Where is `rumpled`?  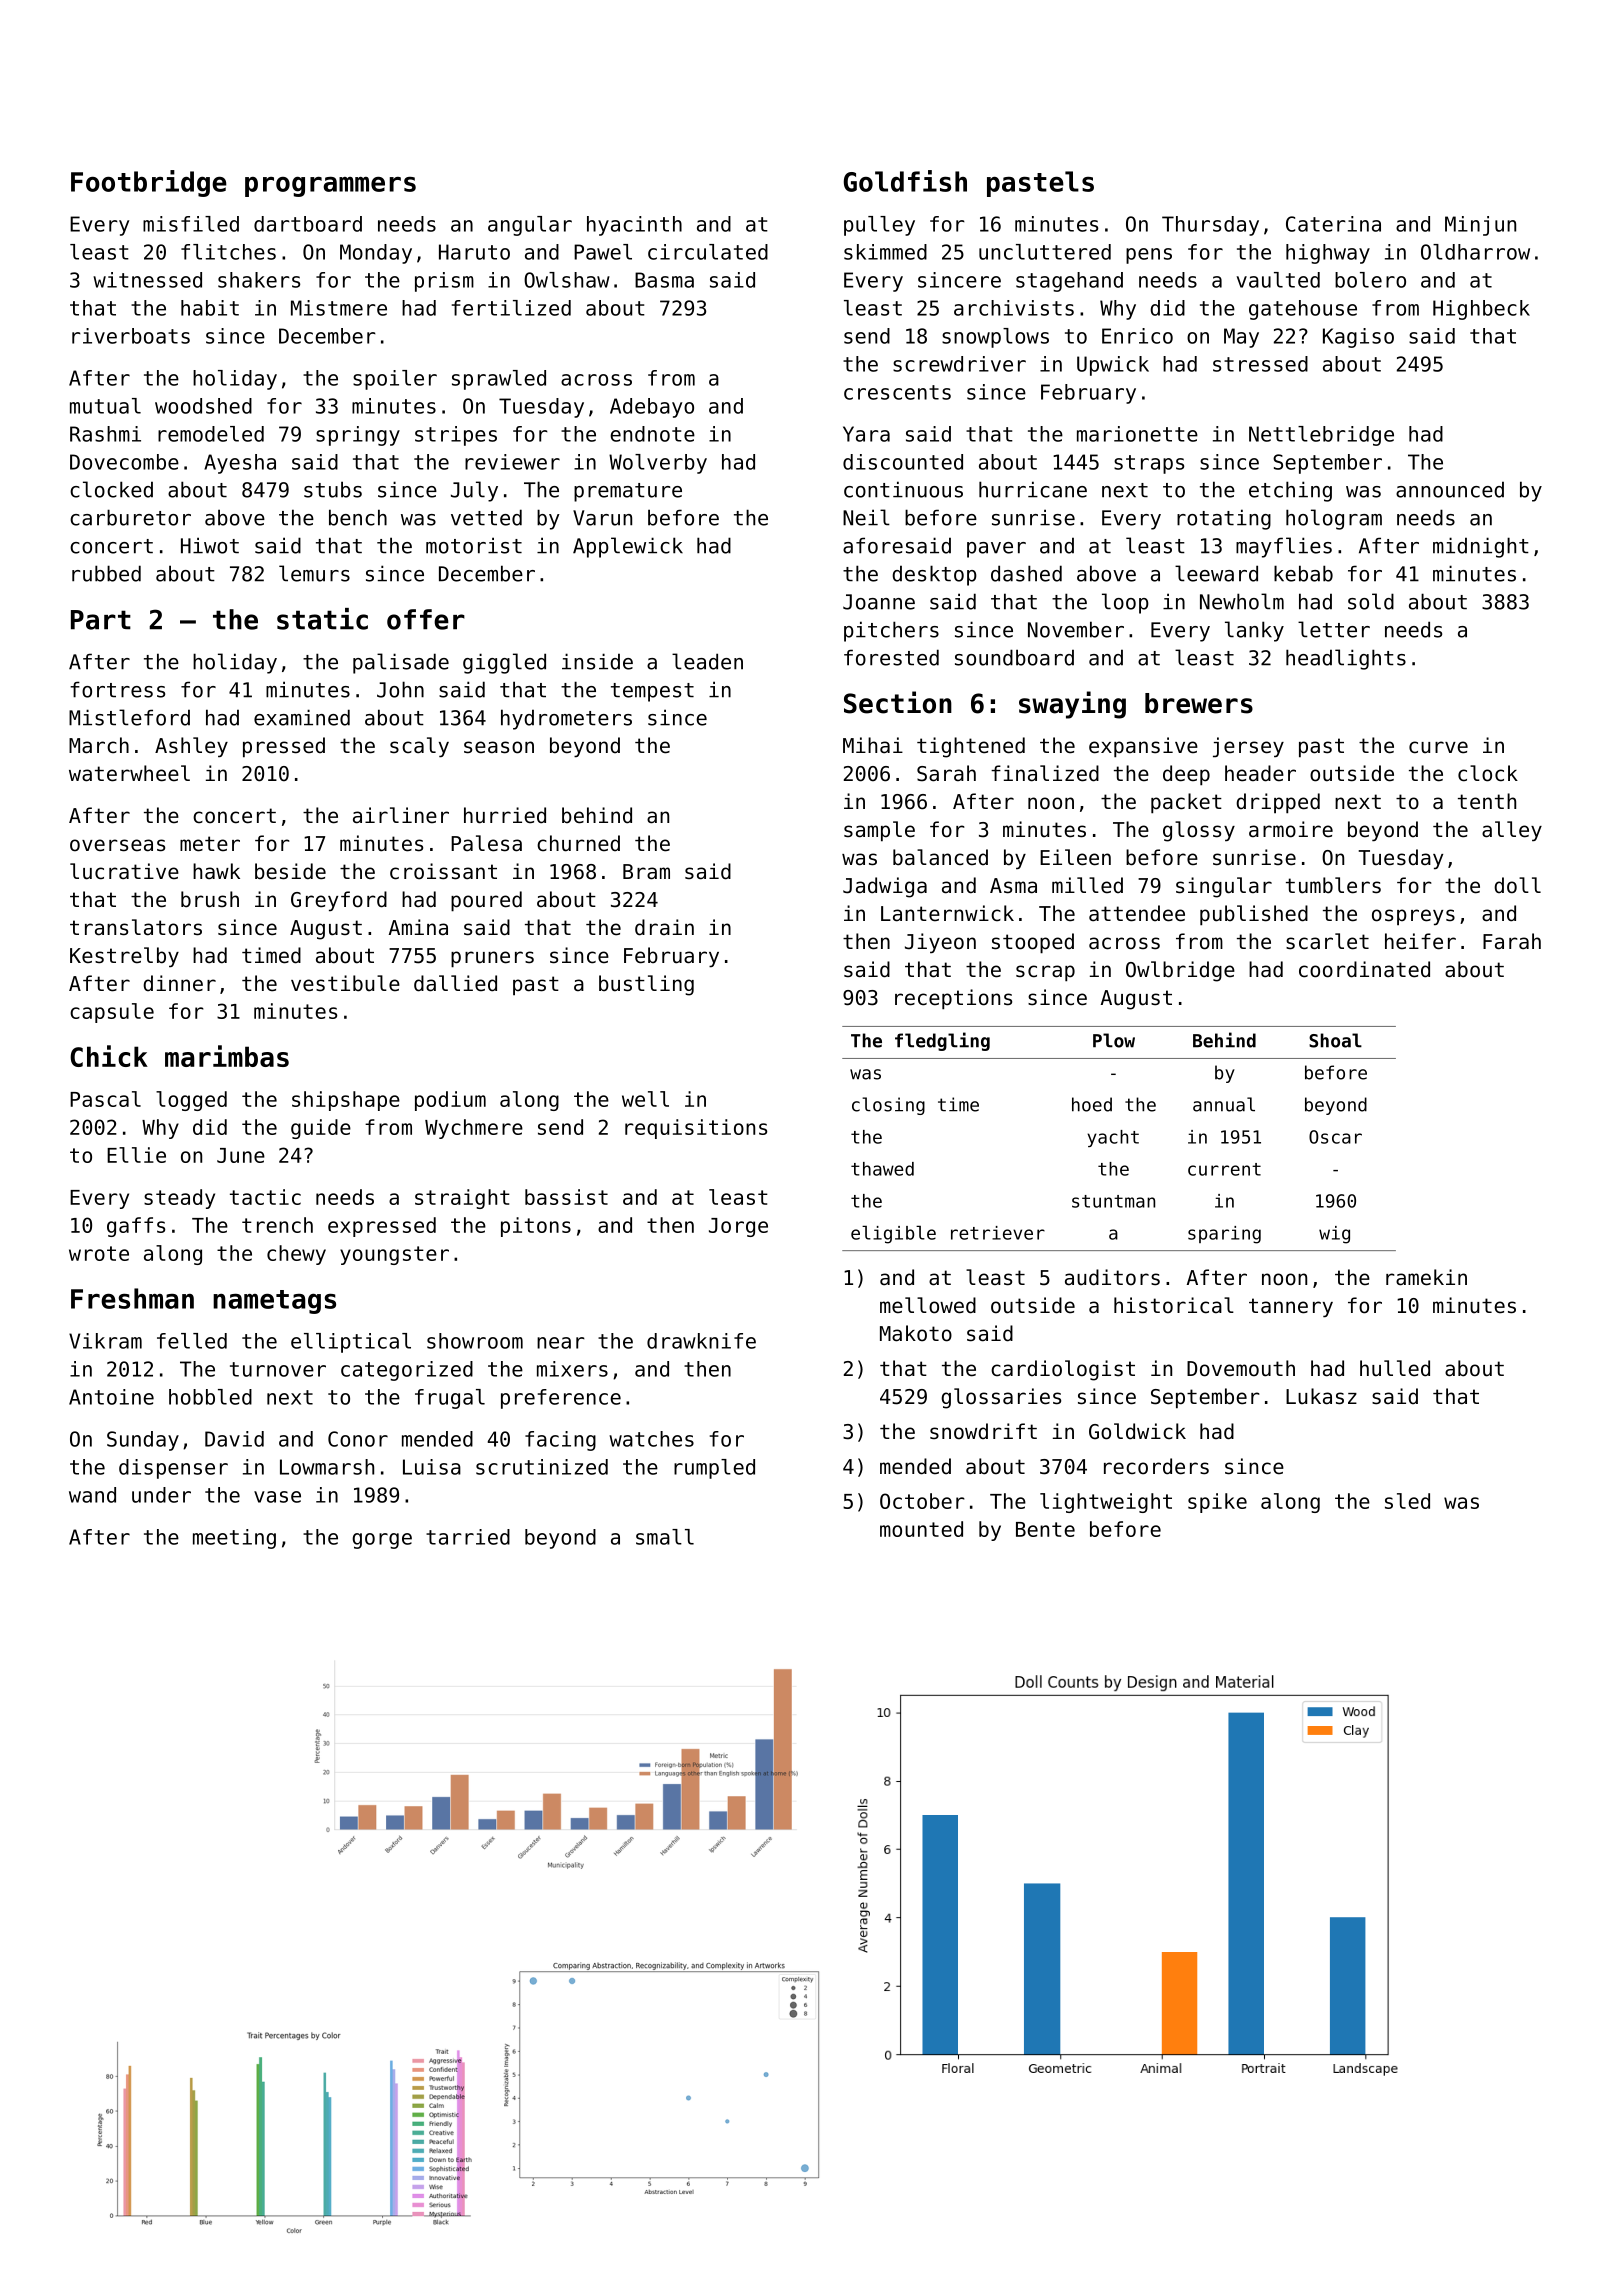 rumpled is located at coordinates (714, 1469).
